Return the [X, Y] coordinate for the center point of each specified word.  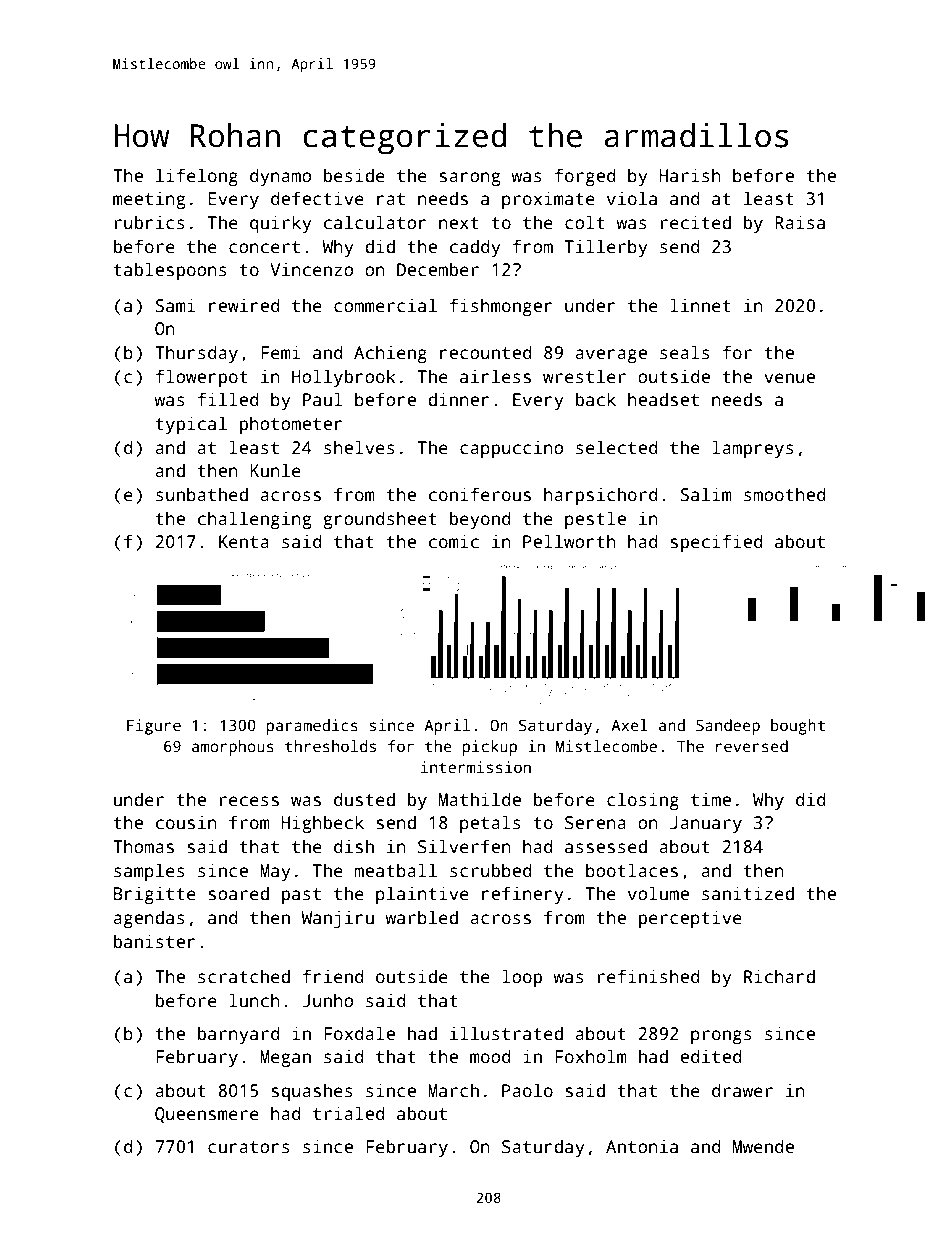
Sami [176, 305]
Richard [779, 976]
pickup [490, 748]
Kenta [244, 542]
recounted [486, 352]
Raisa [800, 222]
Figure [154, 727]
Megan [285, 1058]
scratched [244, 976]
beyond [480, 520]
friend [333, 976]
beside [354, 175]
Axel [629, 725]
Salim [706, 494]
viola [632, 198]
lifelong [197, 177]
